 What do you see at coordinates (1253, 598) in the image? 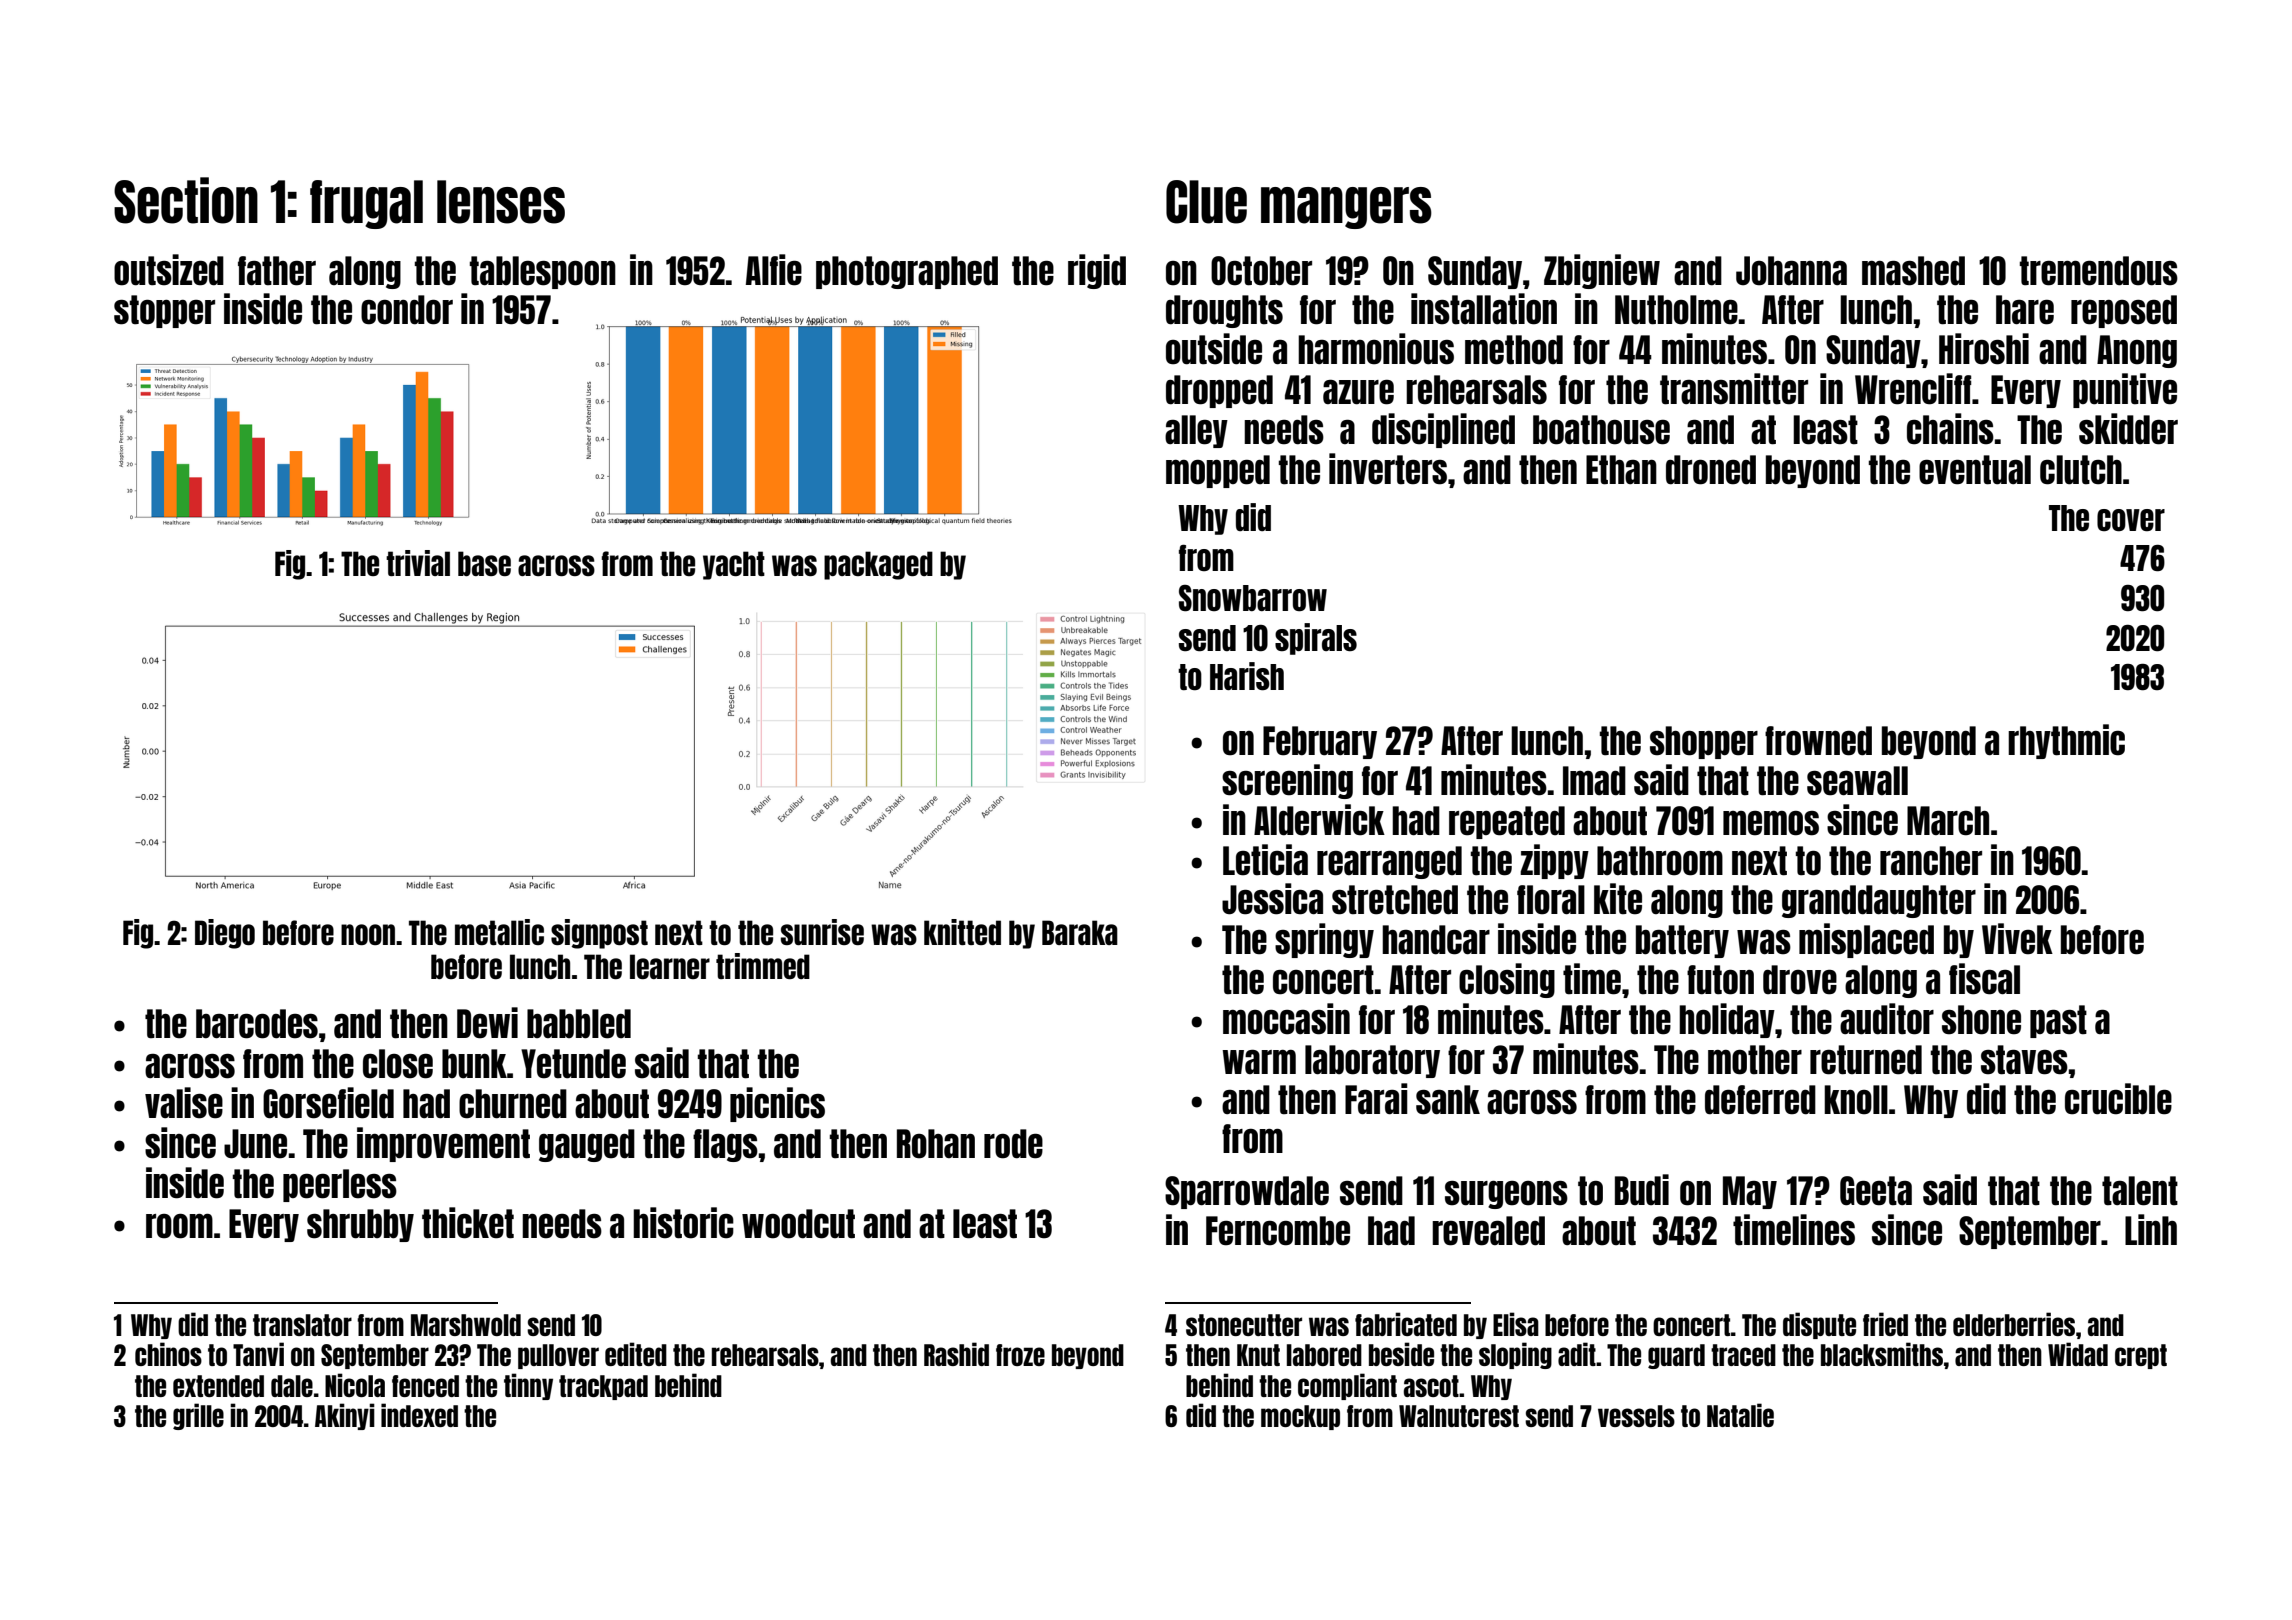
I see `Snowbarrow` at bounding box center [1253, 598].
